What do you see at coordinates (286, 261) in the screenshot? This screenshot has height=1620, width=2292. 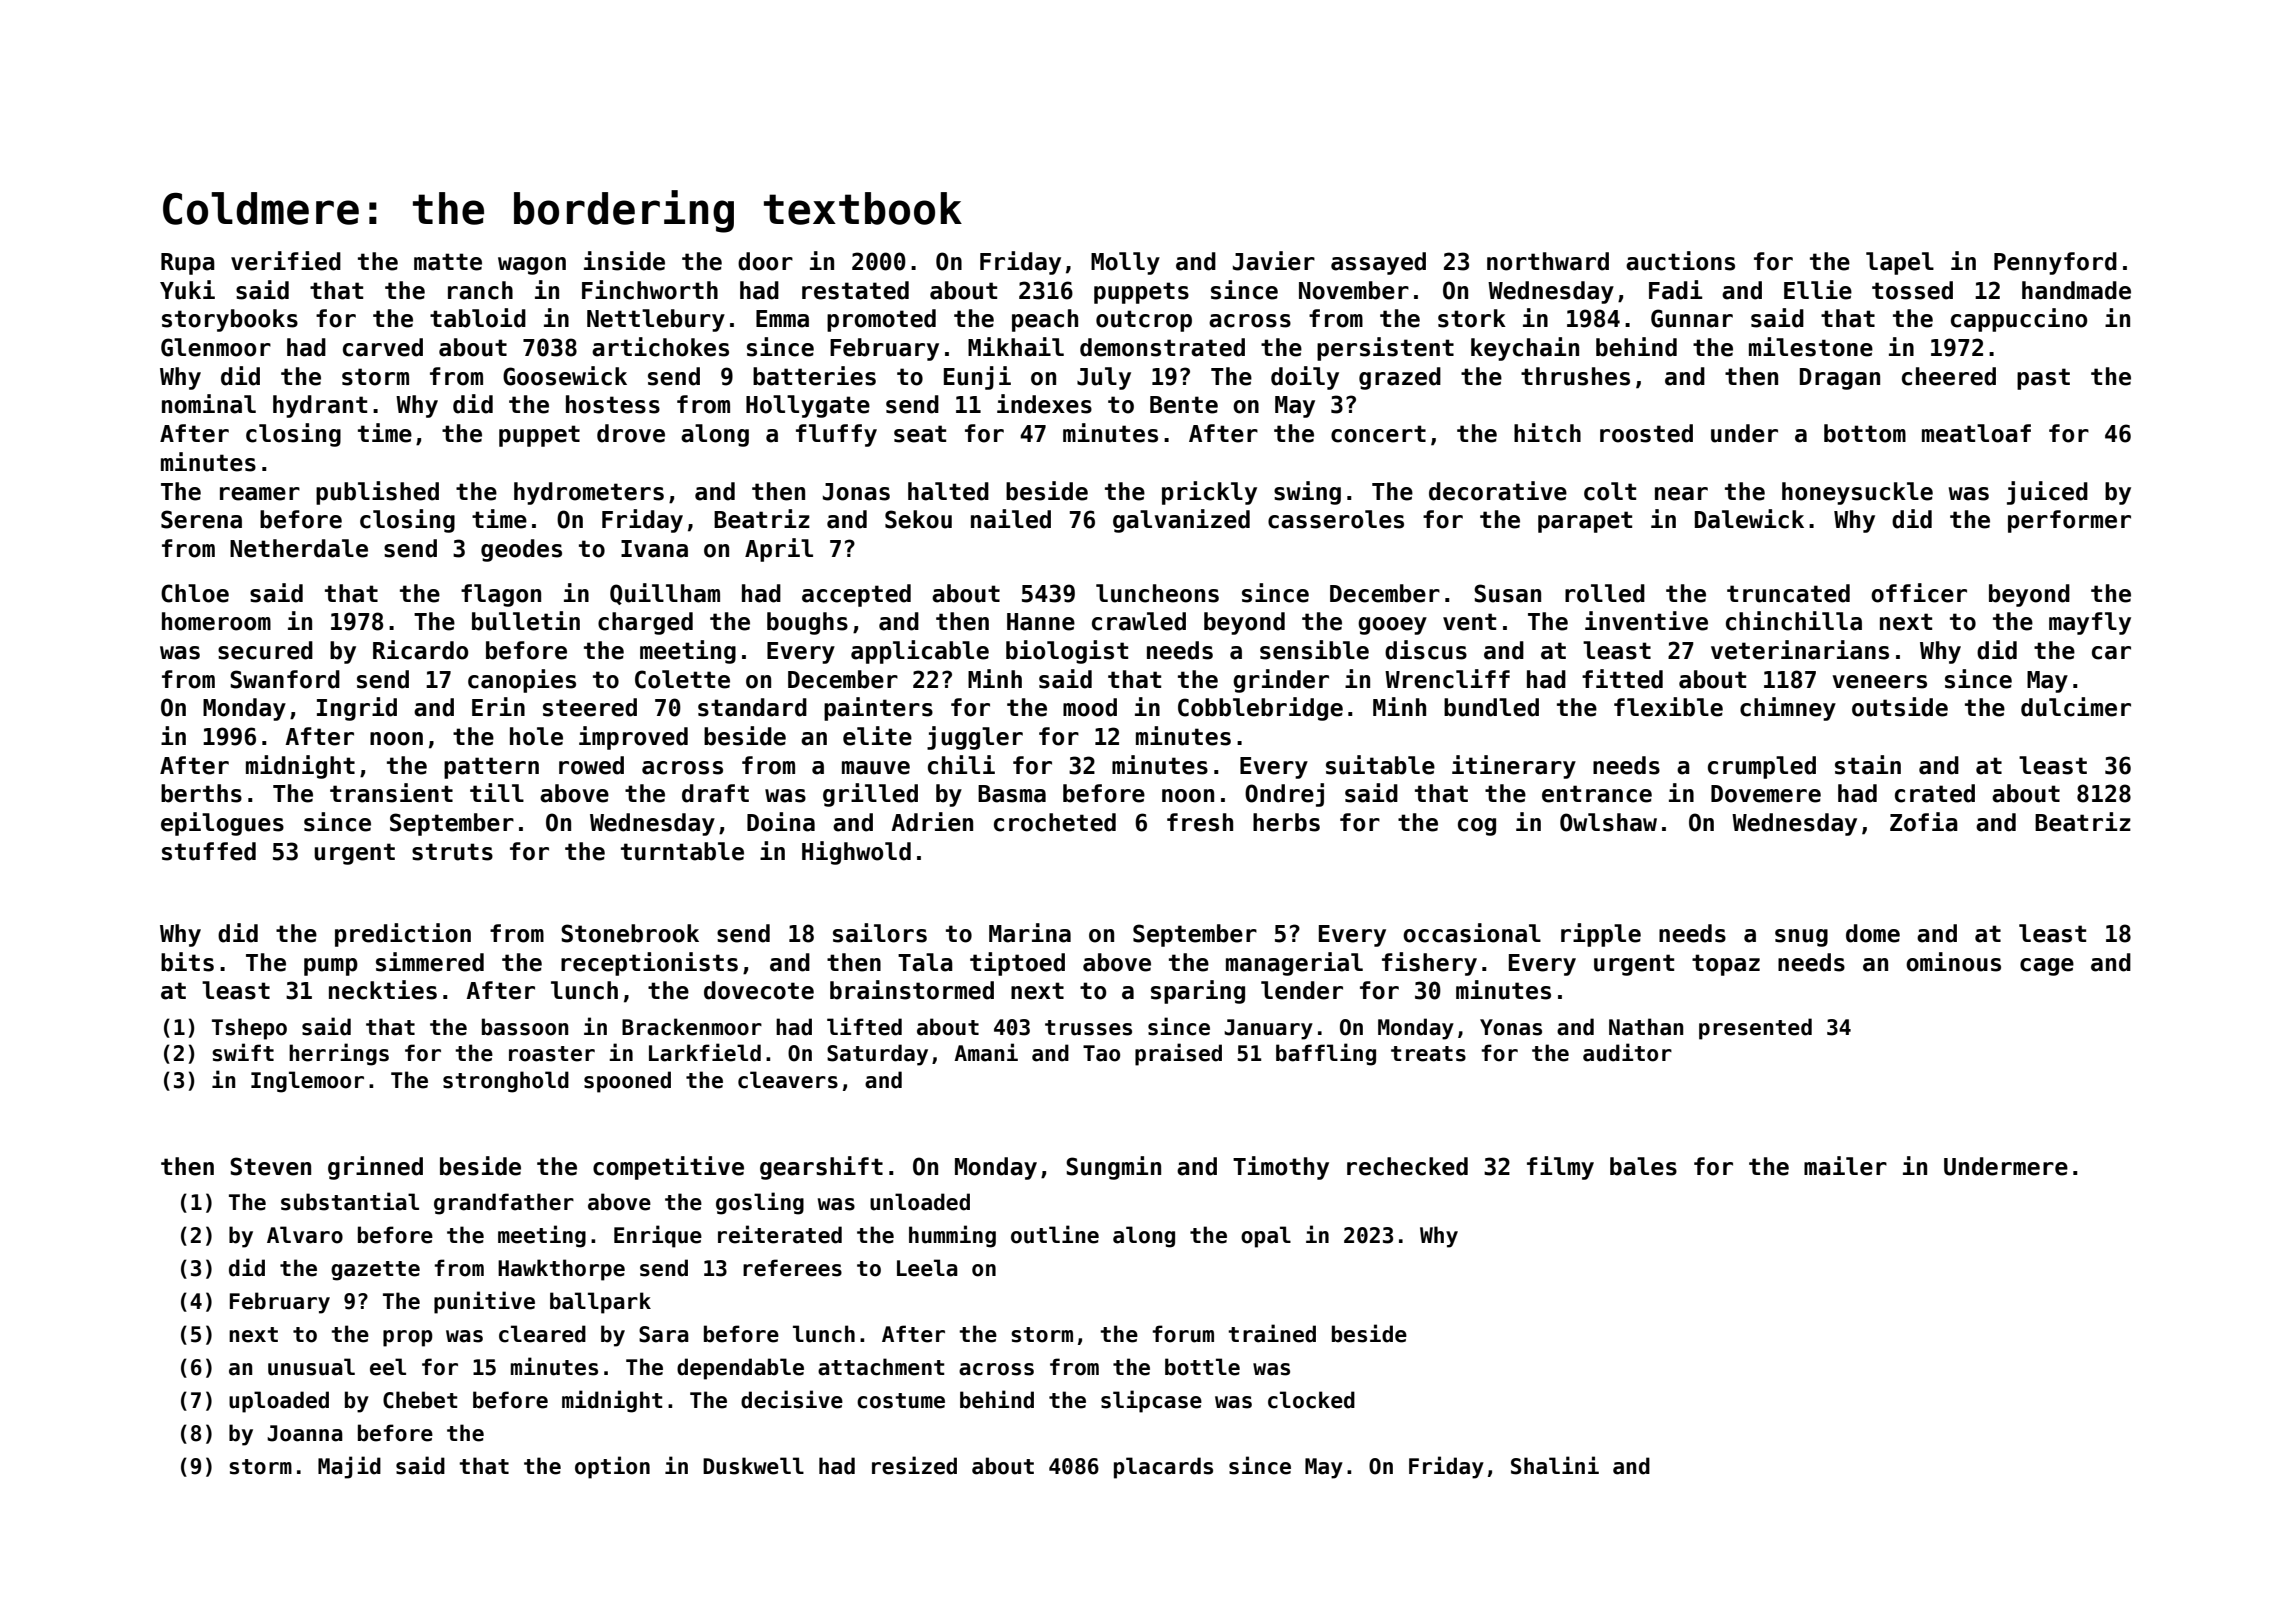 I see `verified` at bounding box center [286, 261].
